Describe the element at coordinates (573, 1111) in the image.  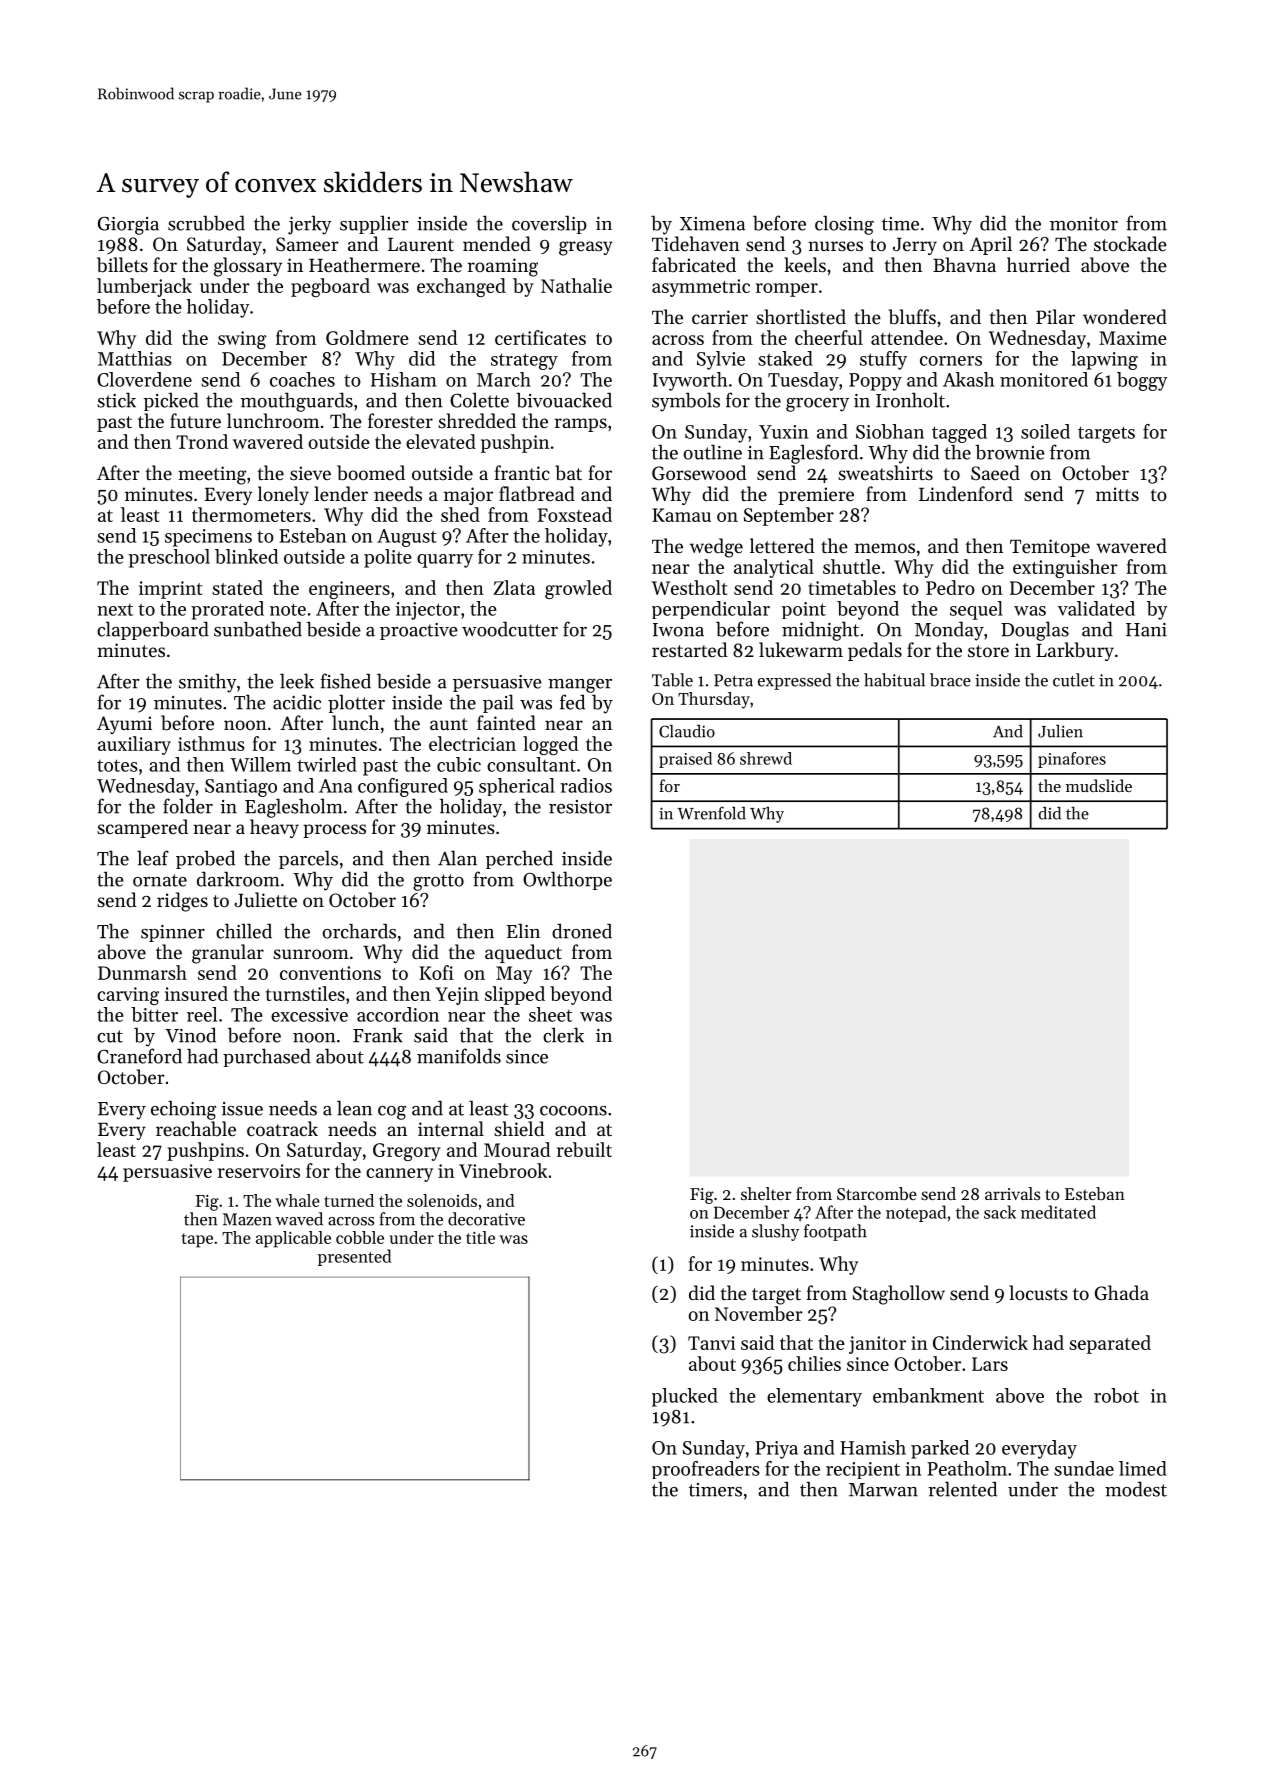
I see `cocoons` at that location.
